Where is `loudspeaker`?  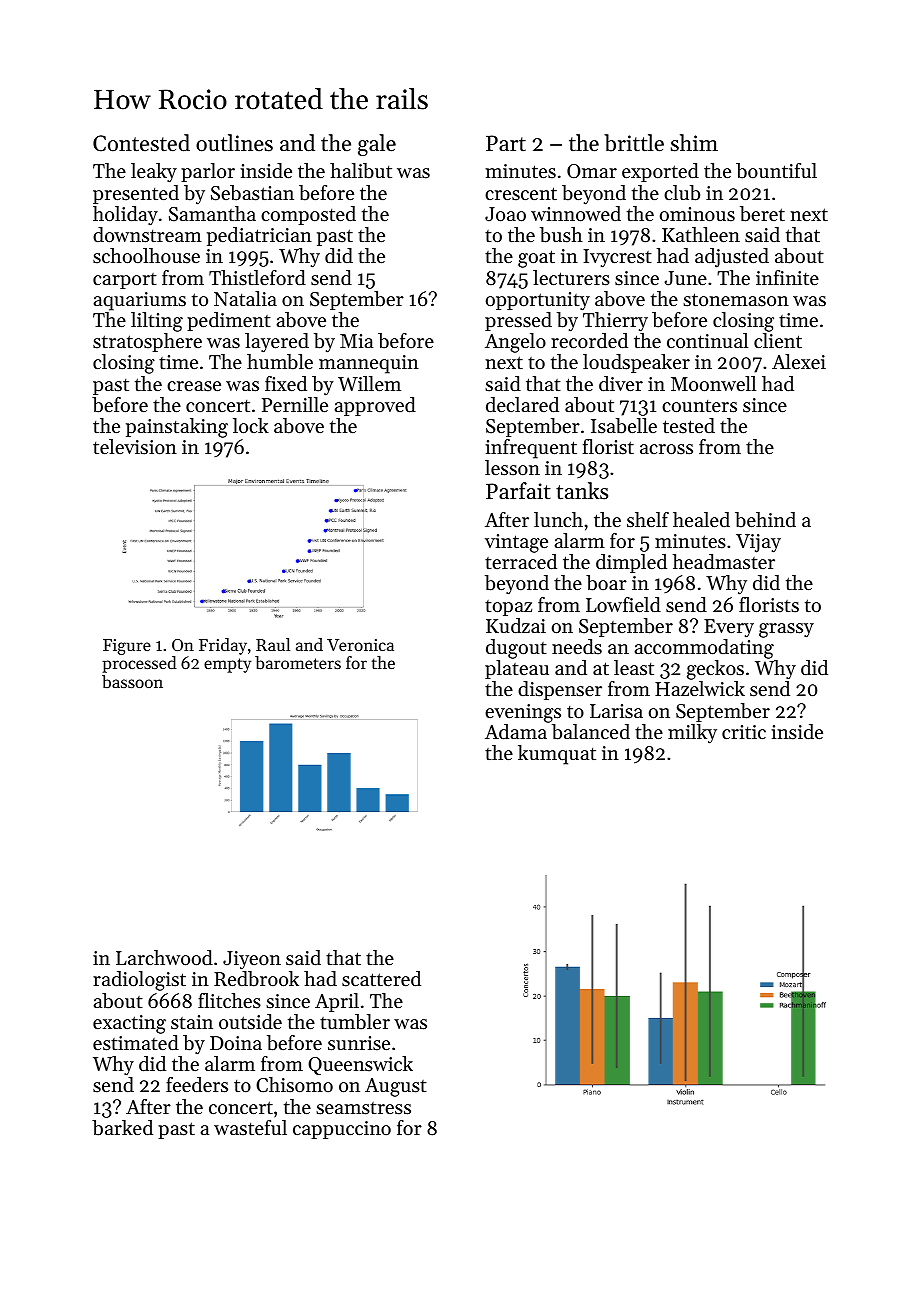 loudspeaker is located at coordinates (636, 363).
